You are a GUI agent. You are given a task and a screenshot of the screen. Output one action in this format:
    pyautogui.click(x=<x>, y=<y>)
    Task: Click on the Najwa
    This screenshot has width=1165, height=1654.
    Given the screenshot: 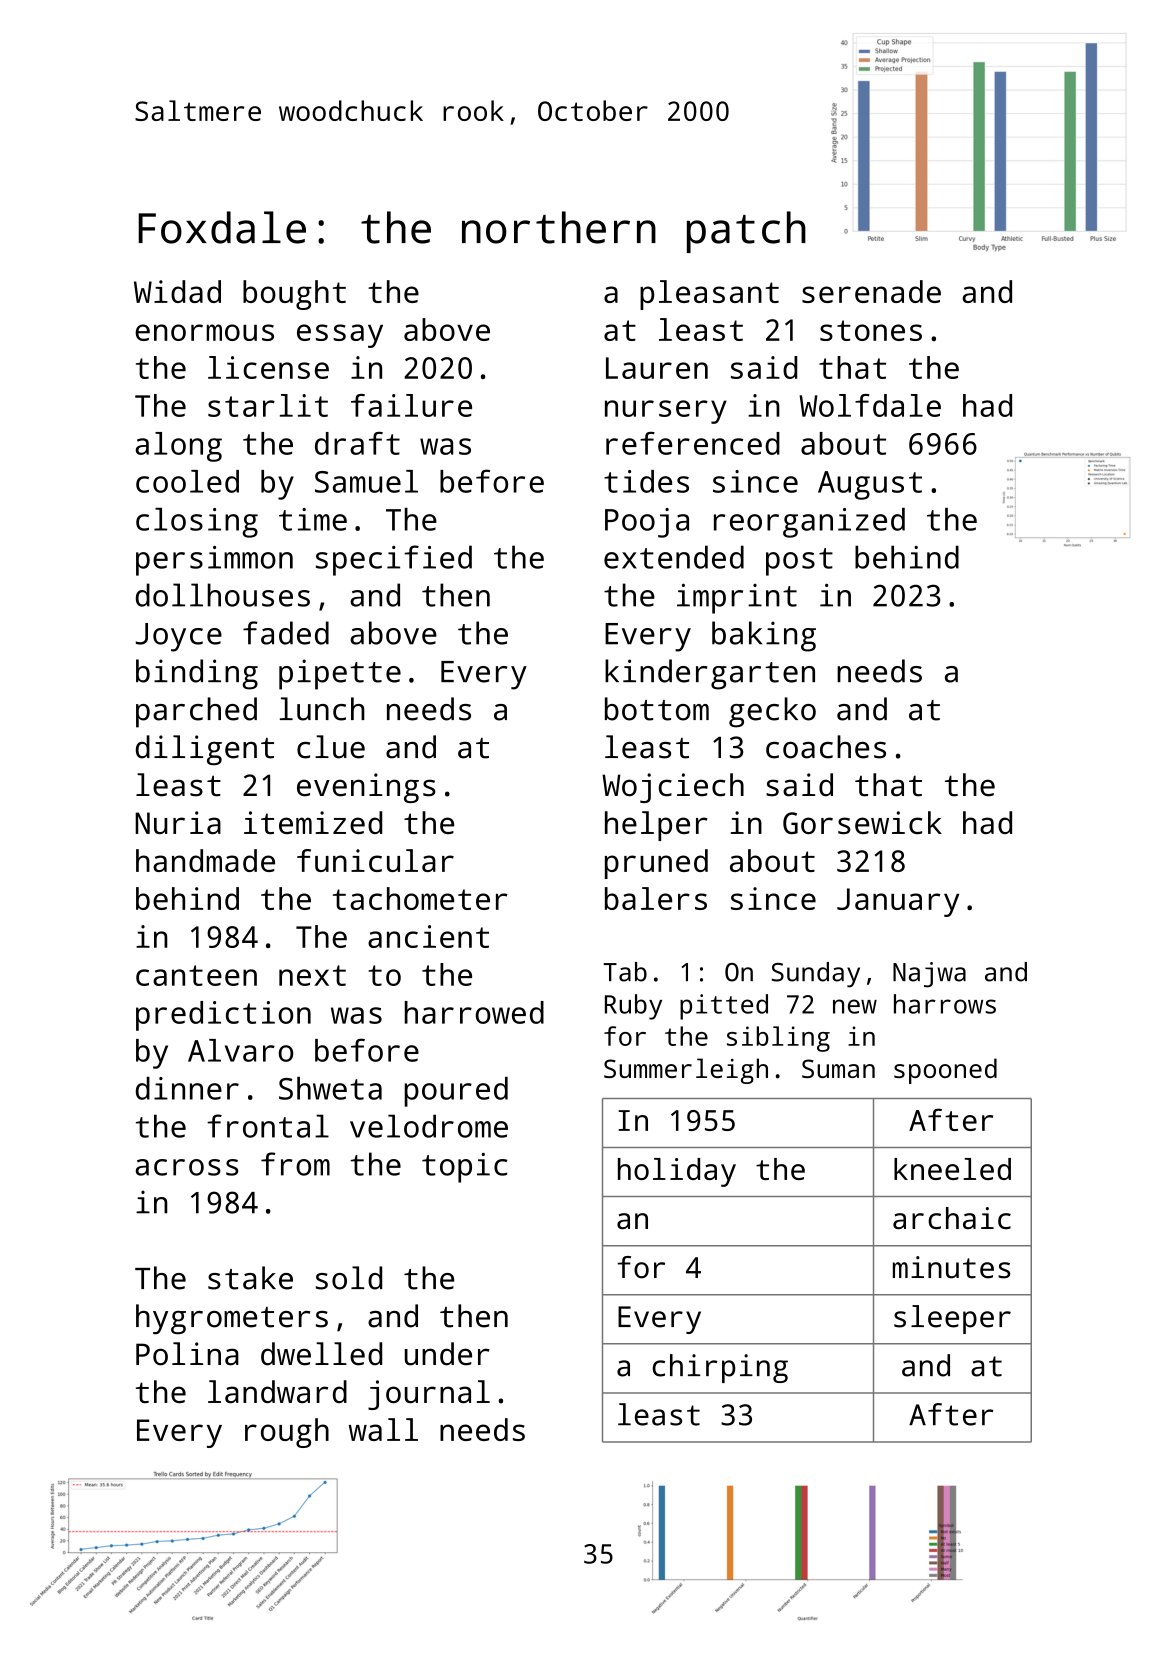 What is the action you would take?
    pyautogui.click(x=929, y=975)
